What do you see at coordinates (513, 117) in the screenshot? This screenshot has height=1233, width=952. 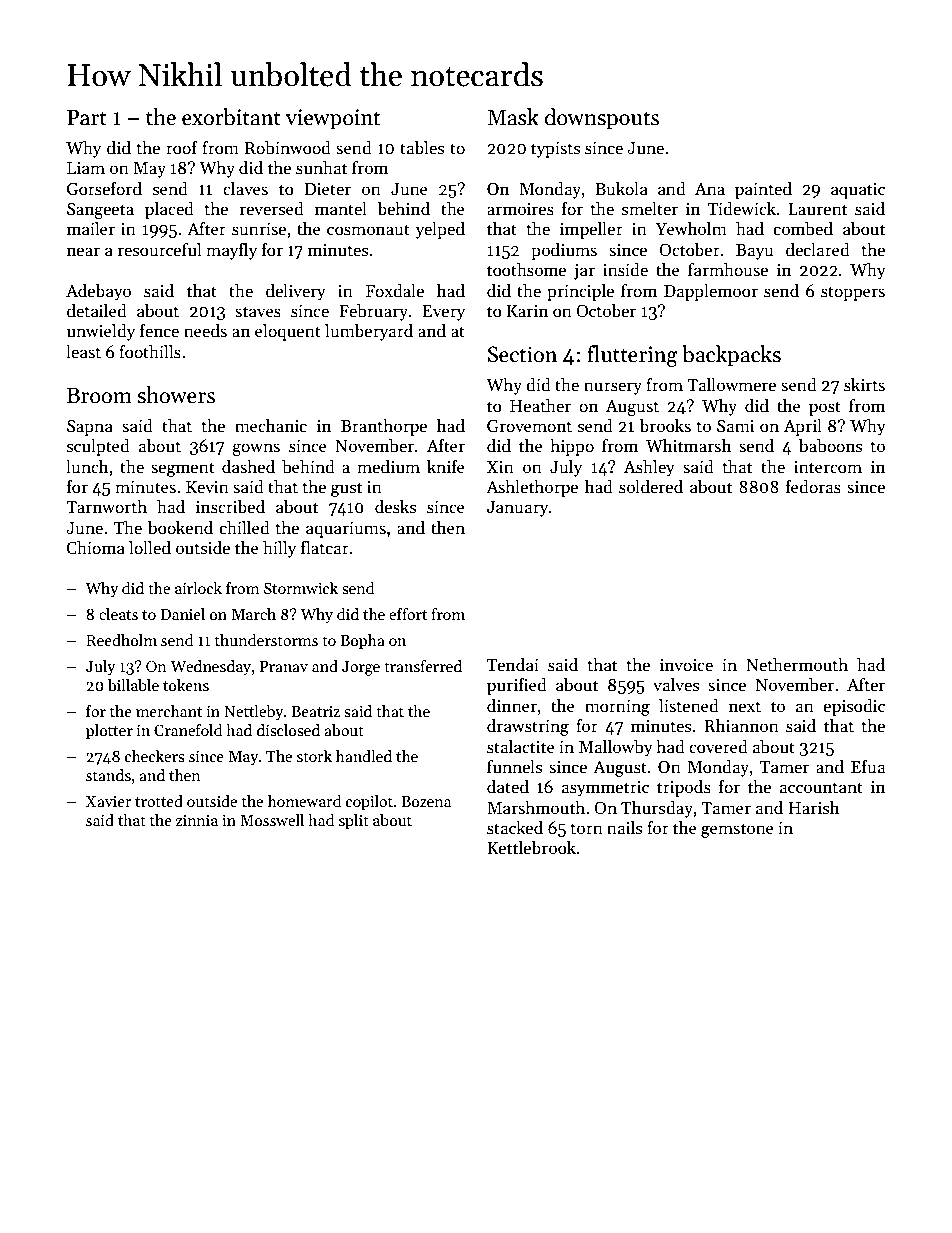 I see `Mask` at bounding box center [513, 117].
